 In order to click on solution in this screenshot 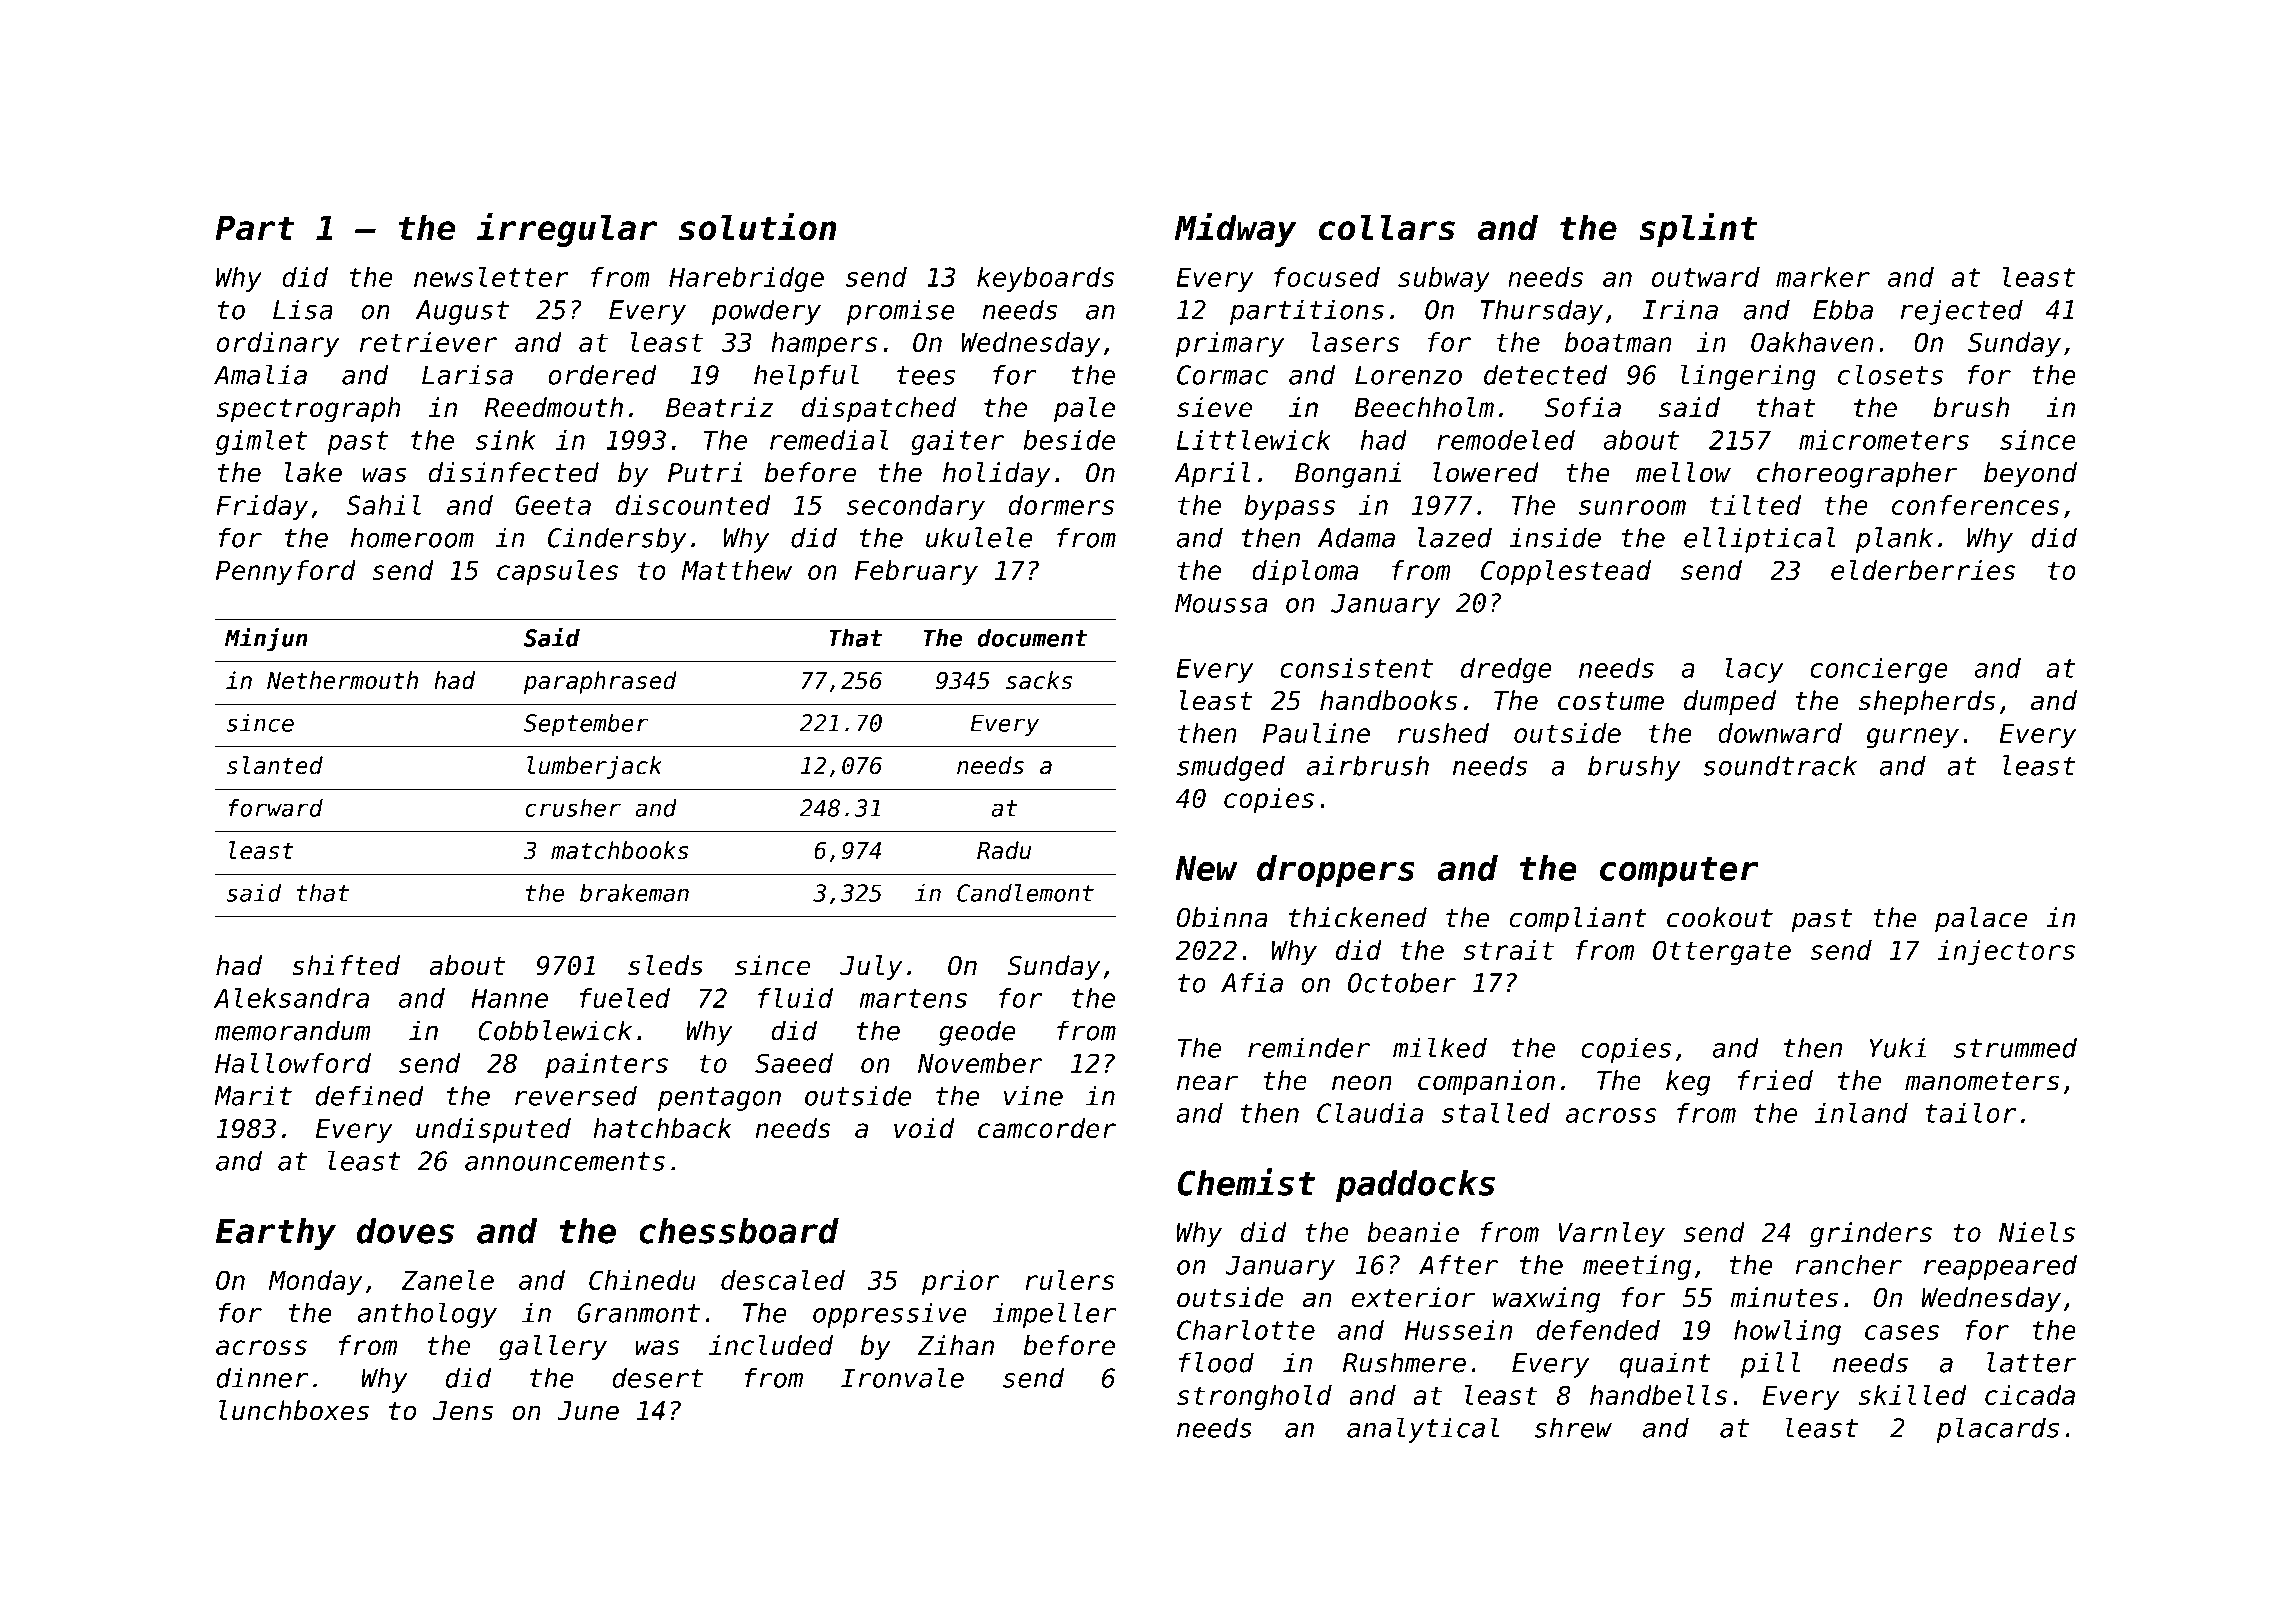, I will do `click(757, 227)`.
